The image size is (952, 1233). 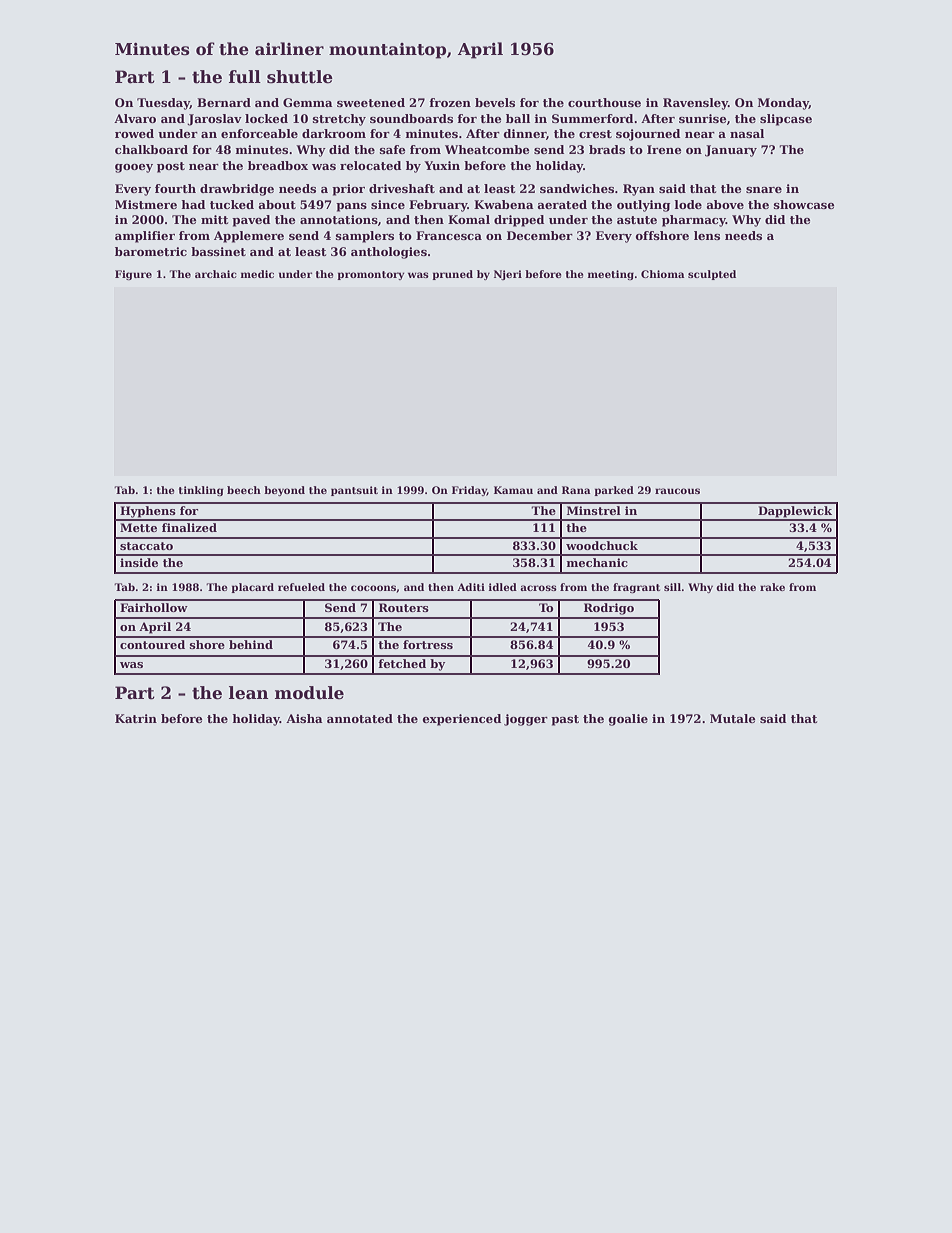 What do you see at coordinates (508, 275) in the screenshot?
I see `Njeri` at bounding box center [508, 275].
